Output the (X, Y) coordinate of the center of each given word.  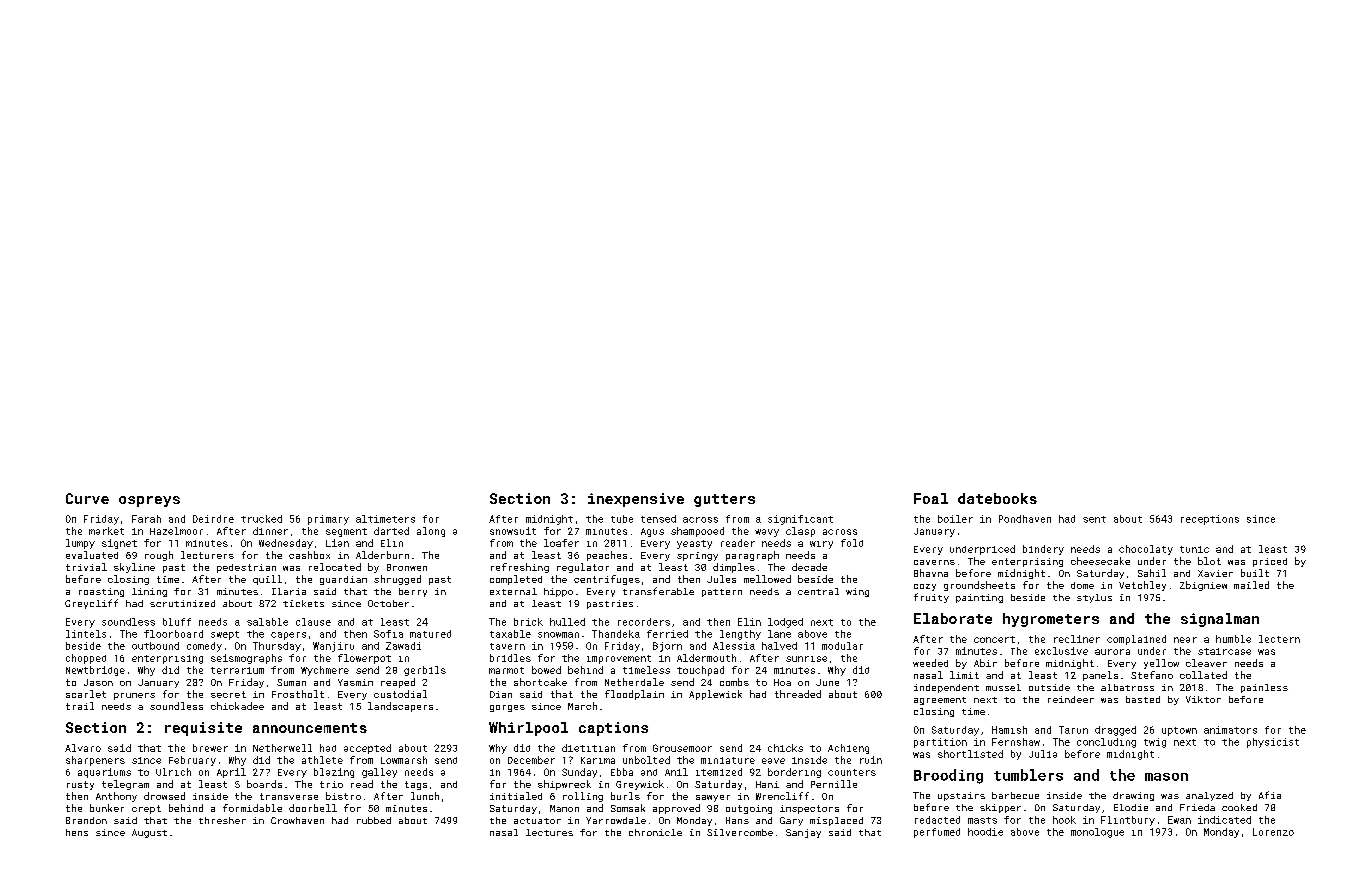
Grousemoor (682, 748)
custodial (400, 694)
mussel (1003, 687)
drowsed (164, 796)
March (582, 706)
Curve (87, 498)
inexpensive (636, 500)
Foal (931, 498)
